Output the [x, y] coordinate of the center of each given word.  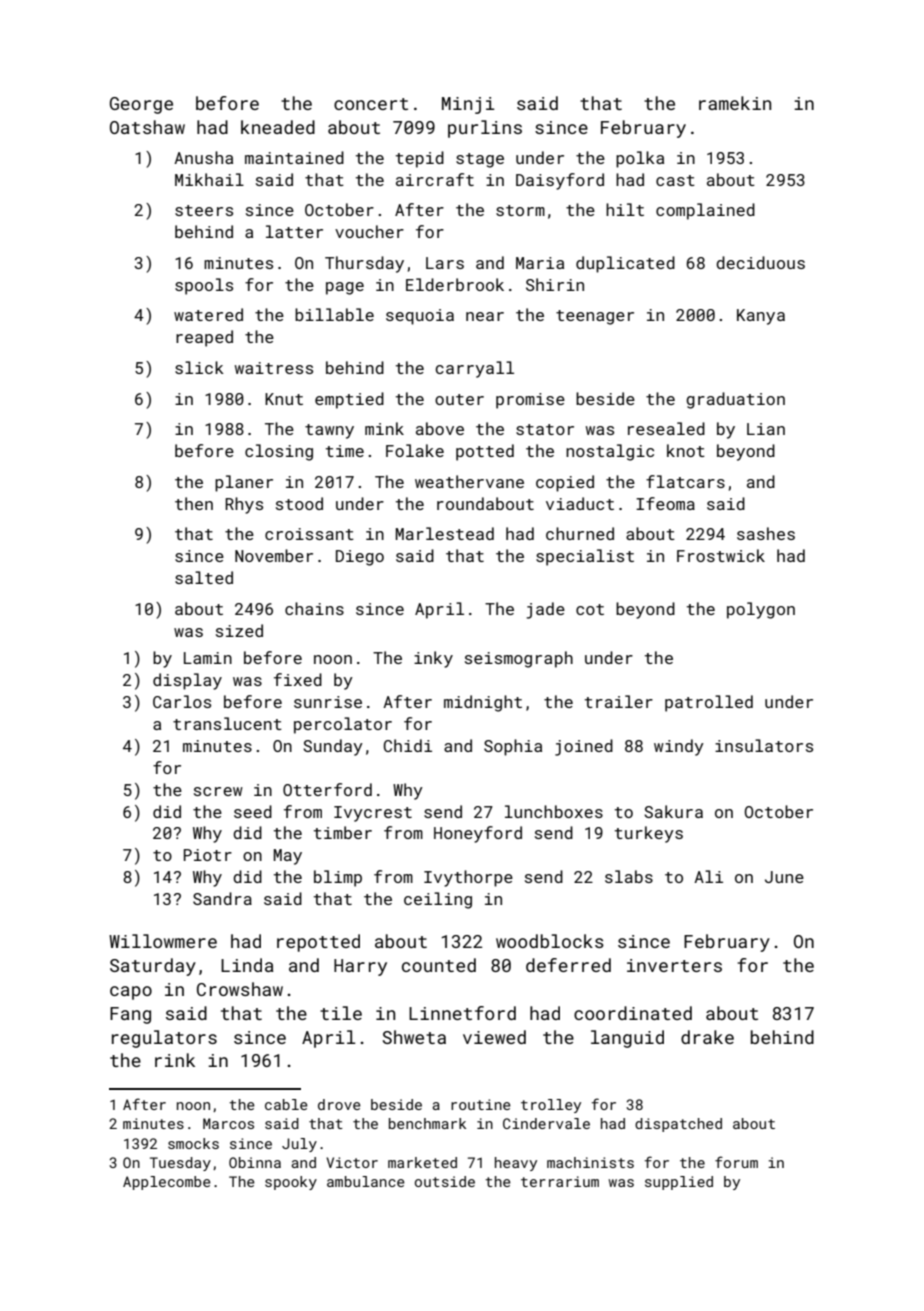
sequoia [420, 317]
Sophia [513, 747]
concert [371, 104]
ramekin [735, 103]
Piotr [208, 855]
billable [334, 314]
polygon [761, 610]
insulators [764, 745]
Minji [468, 105]
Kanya [761, 317]
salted [204, 577]
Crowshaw [240, 989]
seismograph [519, 659]
